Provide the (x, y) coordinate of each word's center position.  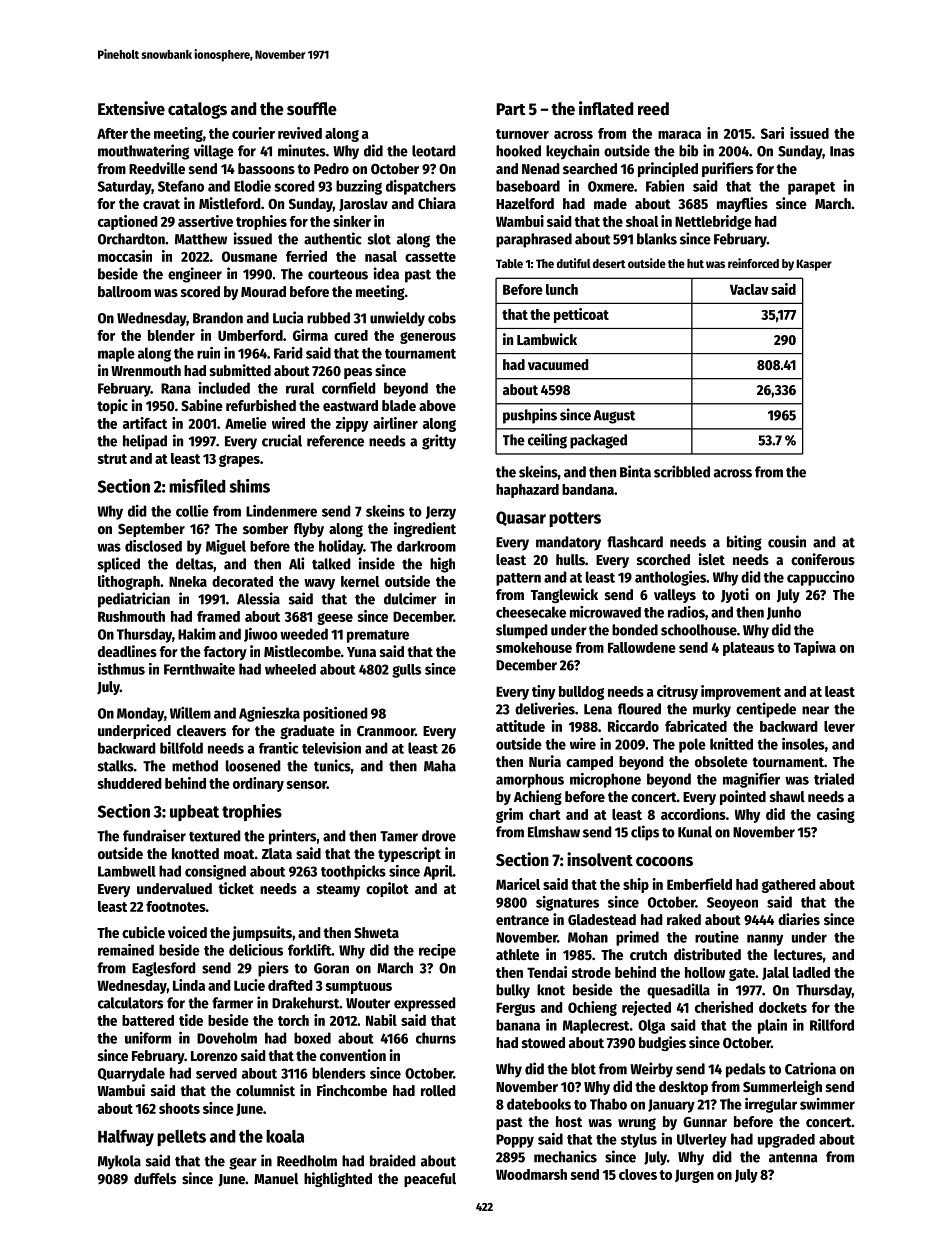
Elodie (252, 186)
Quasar (521, 518)
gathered (789, 886)
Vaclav (749, 289)
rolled (438, 1090)
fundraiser (154, 835)
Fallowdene (642, 647)
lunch (562, 289)
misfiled (197, 486)
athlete (517, 954)
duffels (155, 1178)
